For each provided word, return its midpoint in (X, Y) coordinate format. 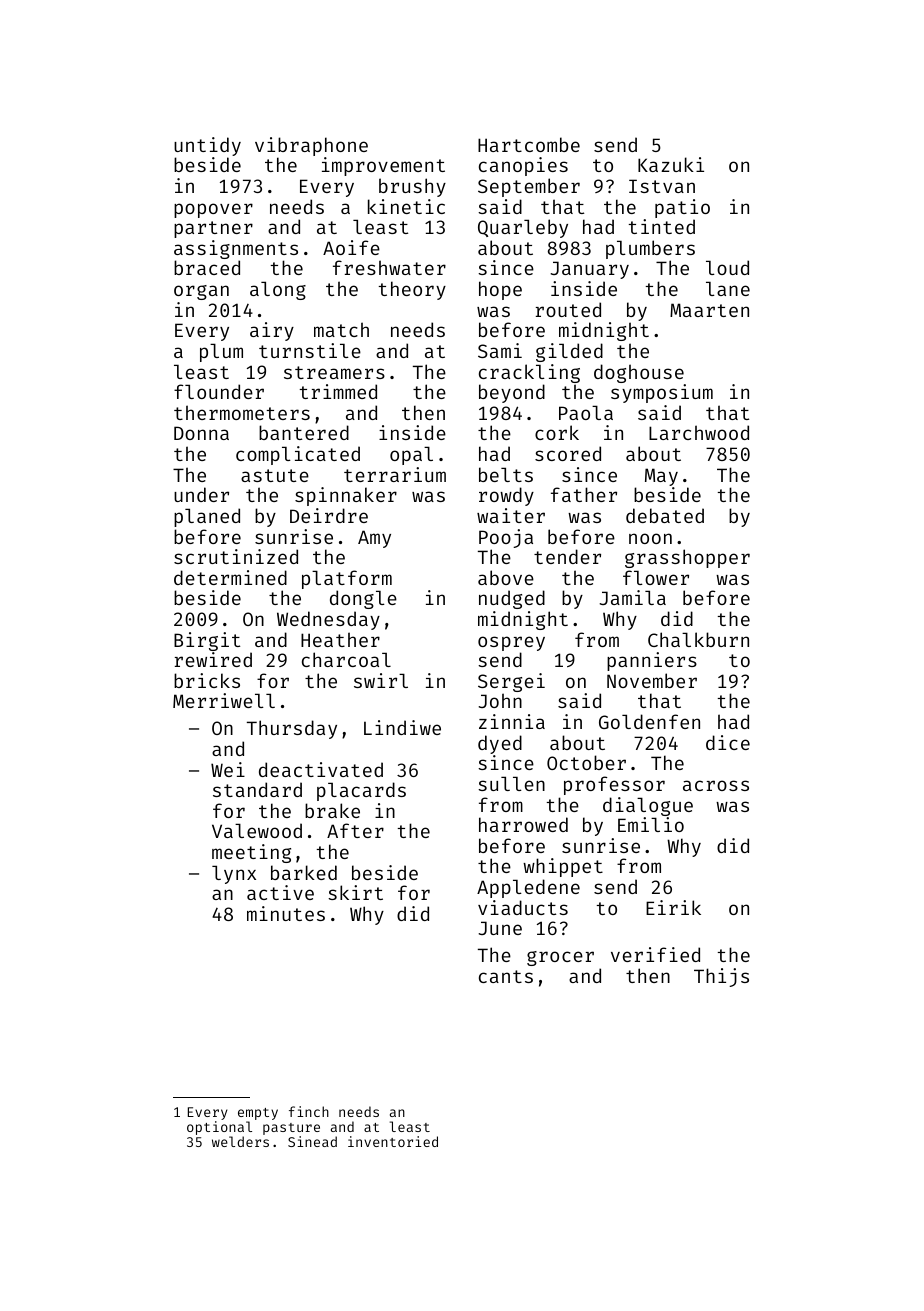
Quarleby (523, 228)
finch (309, 1111)
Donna (201, 433)
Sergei (511, 683)
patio (682, 208)
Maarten (709, 310)
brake (332, 810)
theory (412, 290)
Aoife (351, 247)
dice (728, 742)
